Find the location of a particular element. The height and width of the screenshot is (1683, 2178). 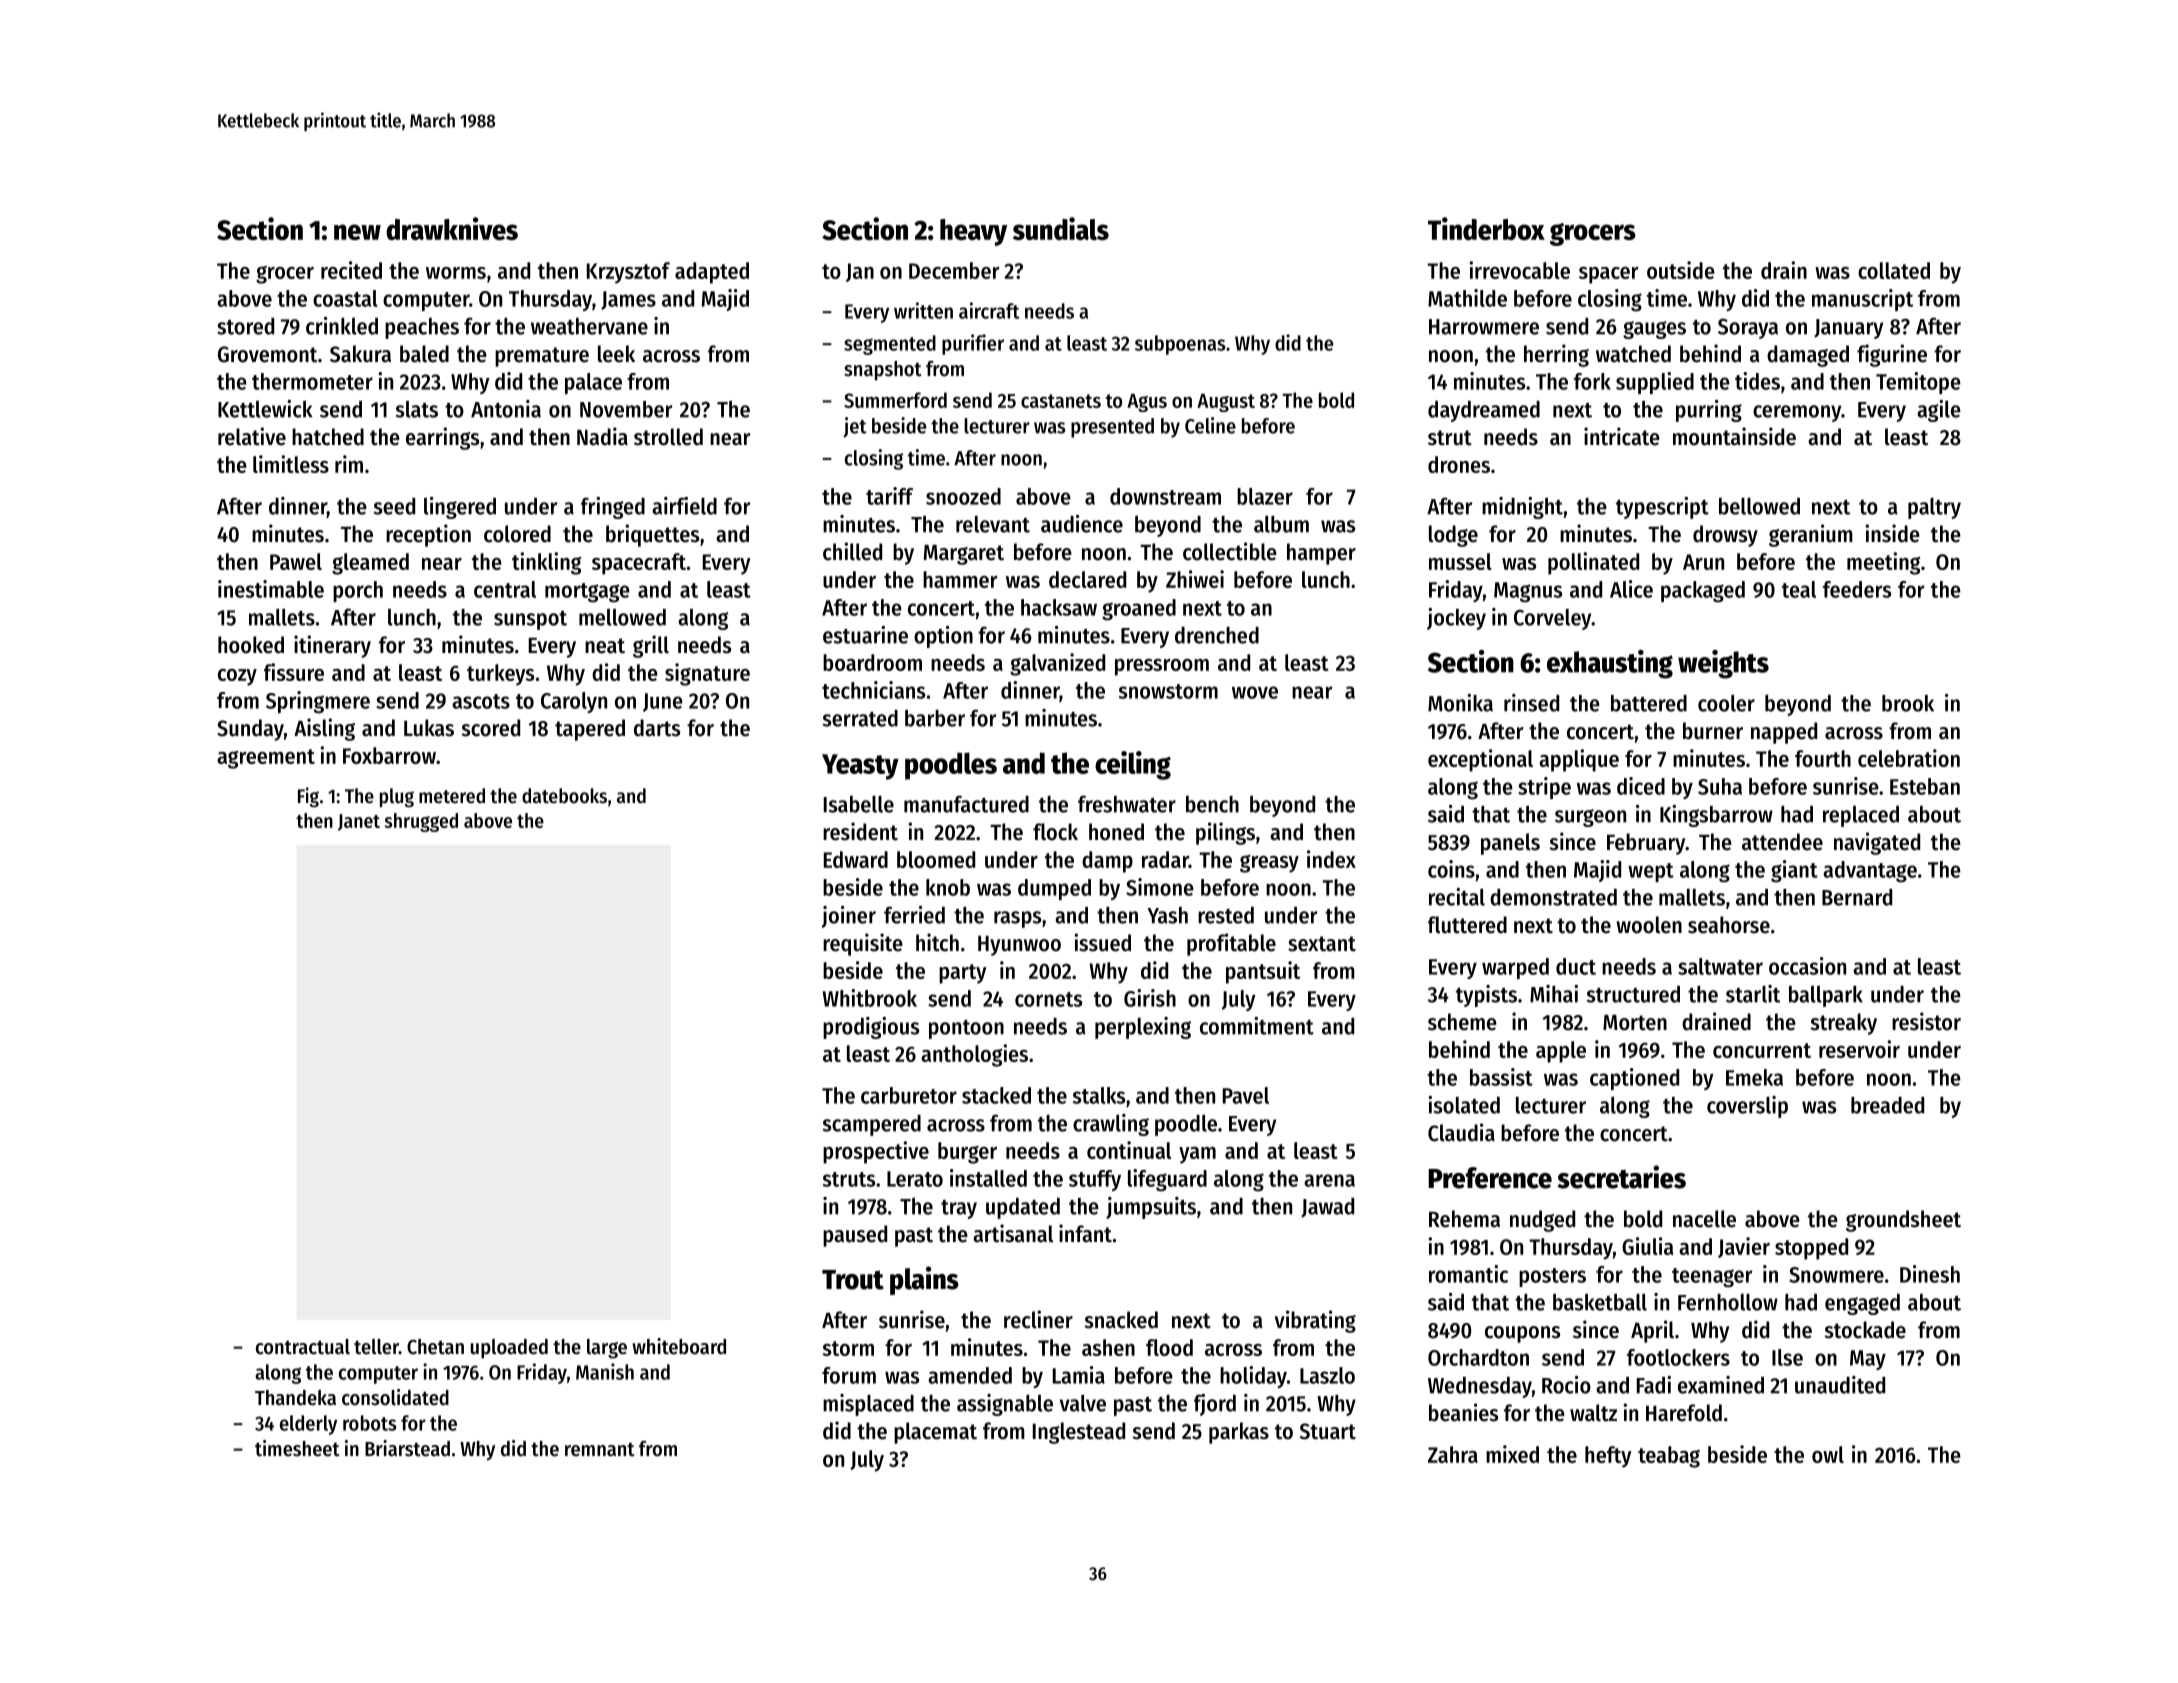

peaches is located at coordinates (422, 328).
